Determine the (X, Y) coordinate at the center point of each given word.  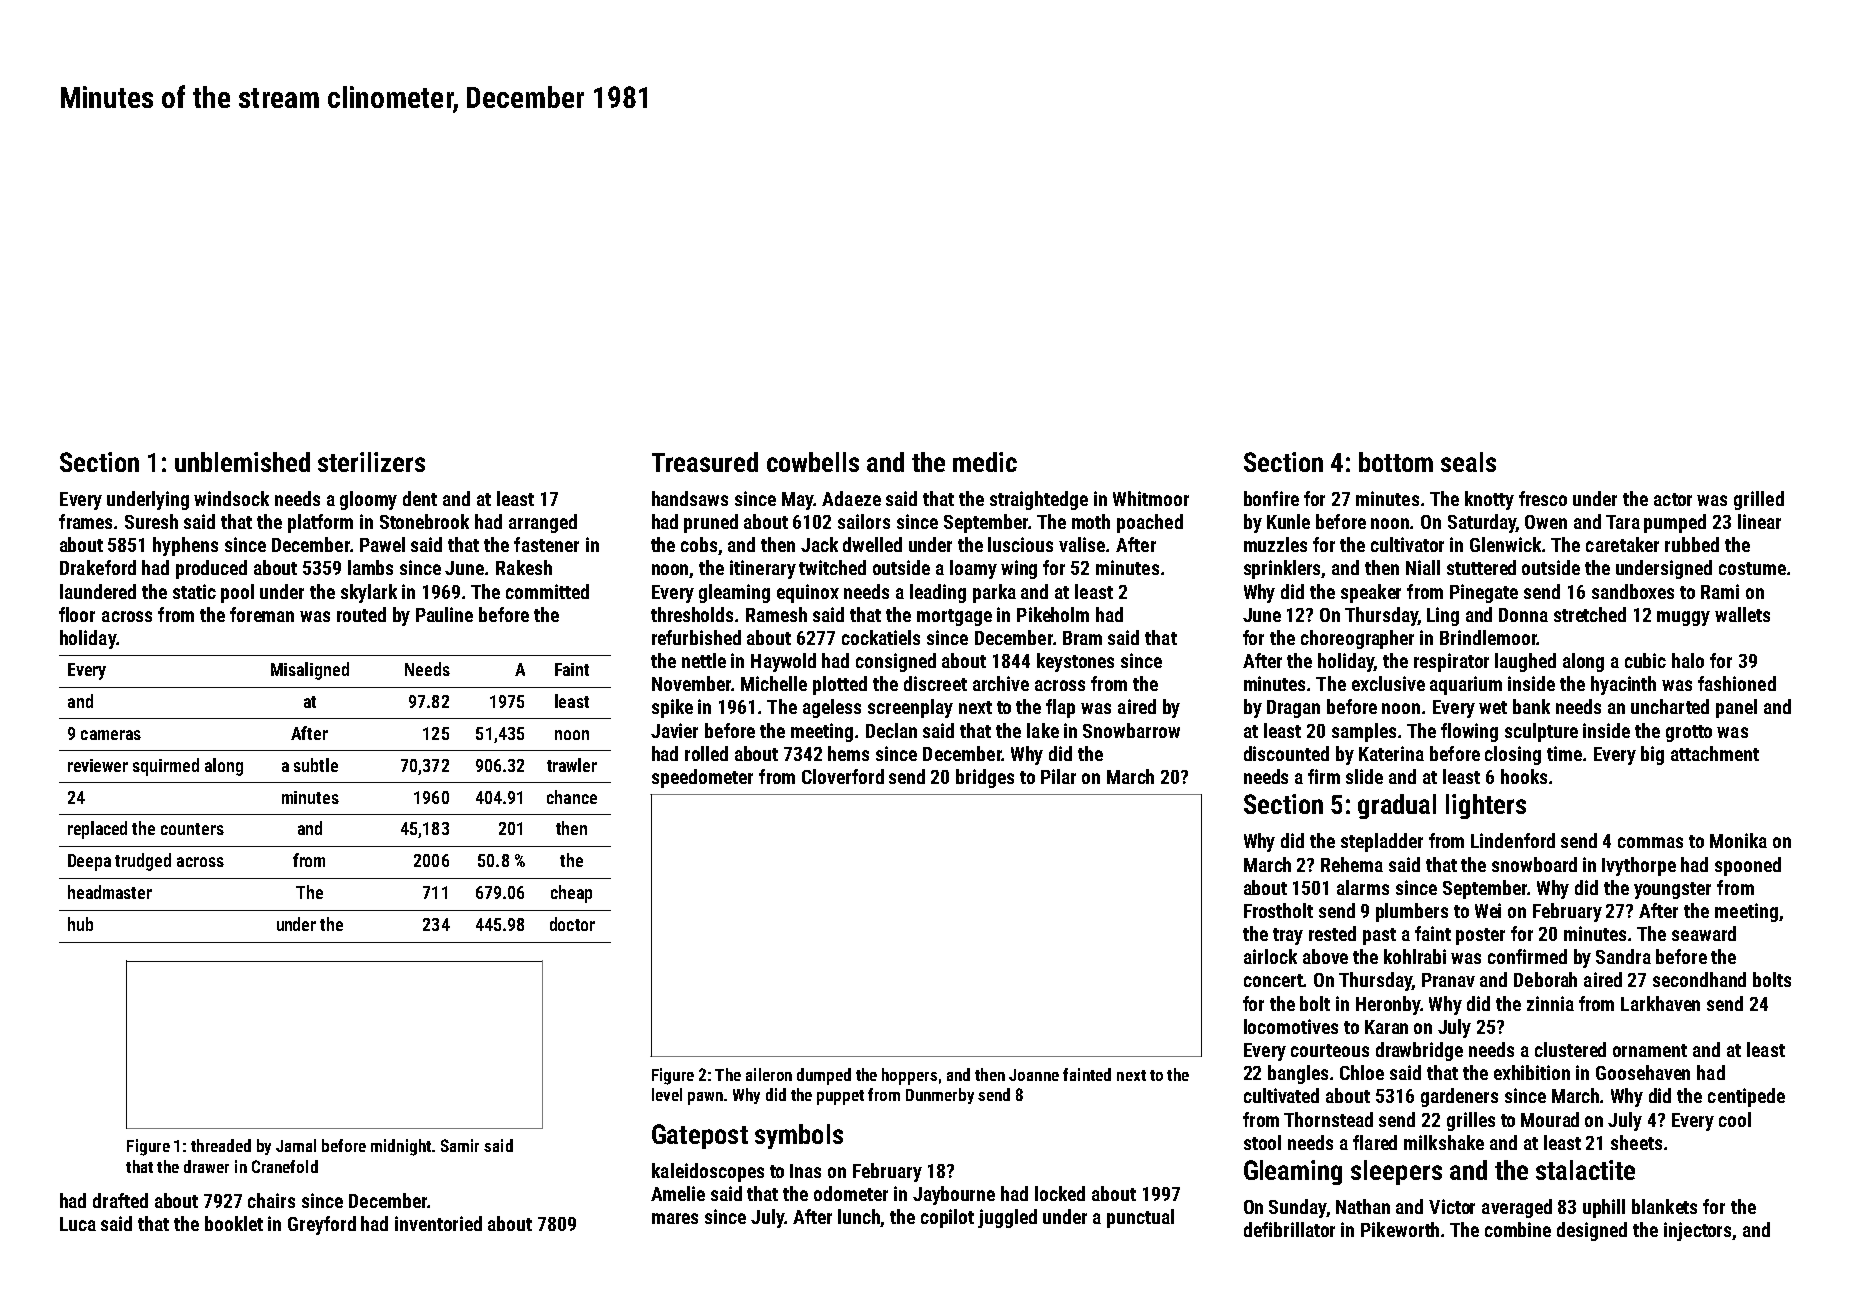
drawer (206, 1166)
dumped (824, 1076)
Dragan (1293, 709)
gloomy (368, 500)
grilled (1759, 500)
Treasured (705, 462)
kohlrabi (1415, 956)
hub (80, 924)
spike (672, 708)
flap (1060, 708)
